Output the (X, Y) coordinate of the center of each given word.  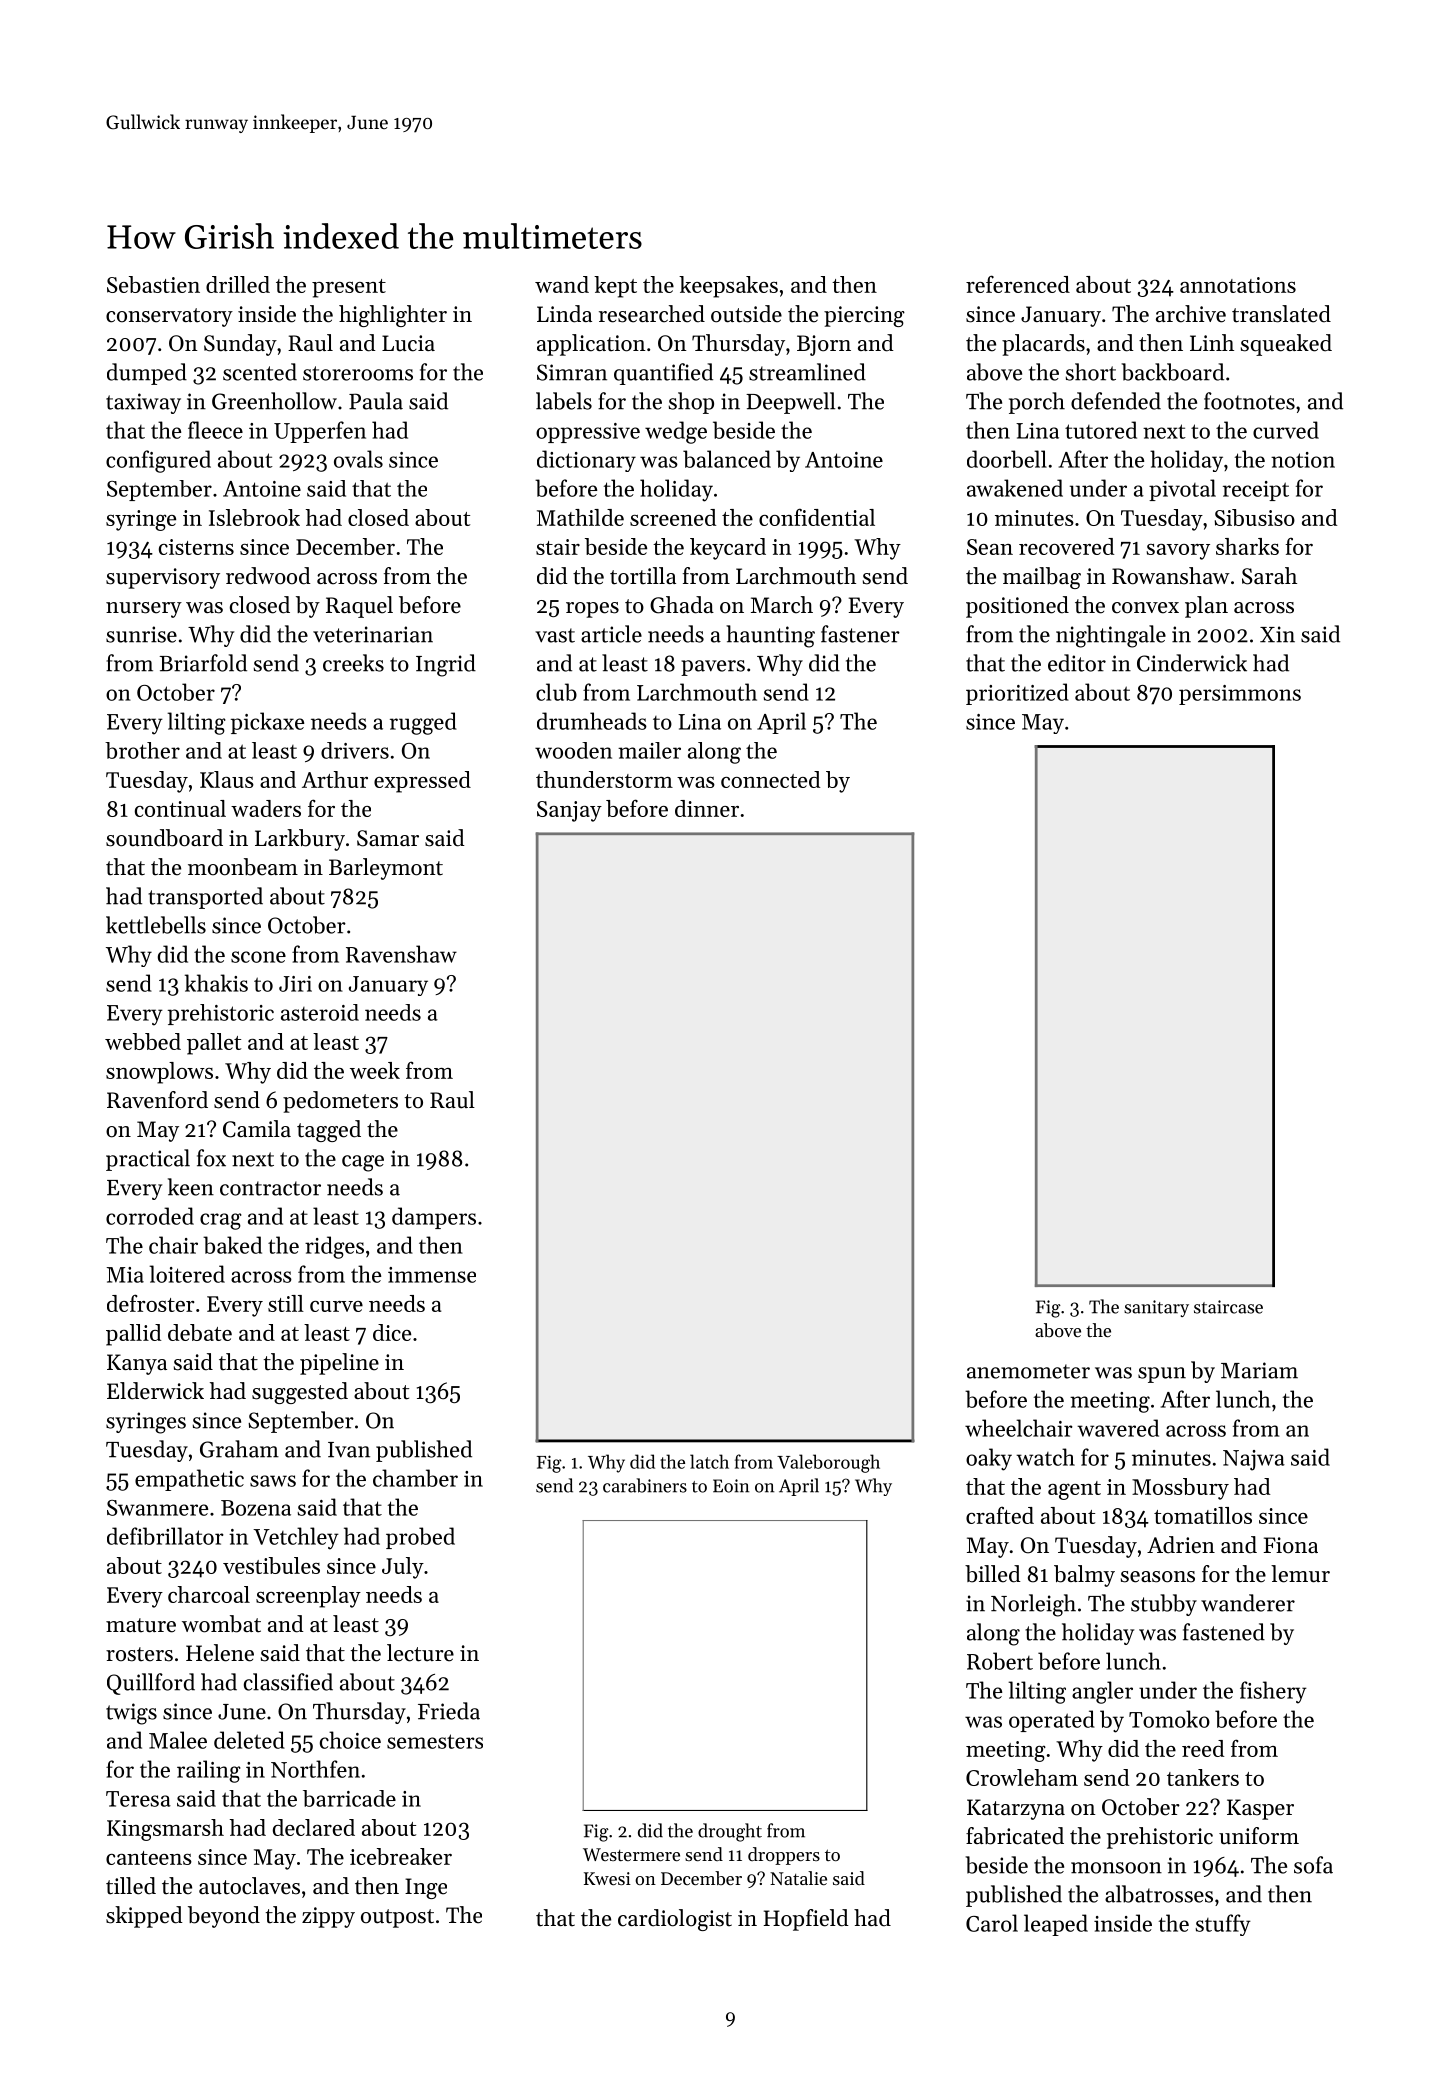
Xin (1277, 634)
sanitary (1156, 1308)
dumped (147, 374)
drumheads (592, 721)
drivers (355, 750)
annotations (1238, 285)
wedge (676, 432)
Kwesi (607, 1878)
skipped (144, 1917)
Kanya (137, 1364)
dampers (434, 1218)
